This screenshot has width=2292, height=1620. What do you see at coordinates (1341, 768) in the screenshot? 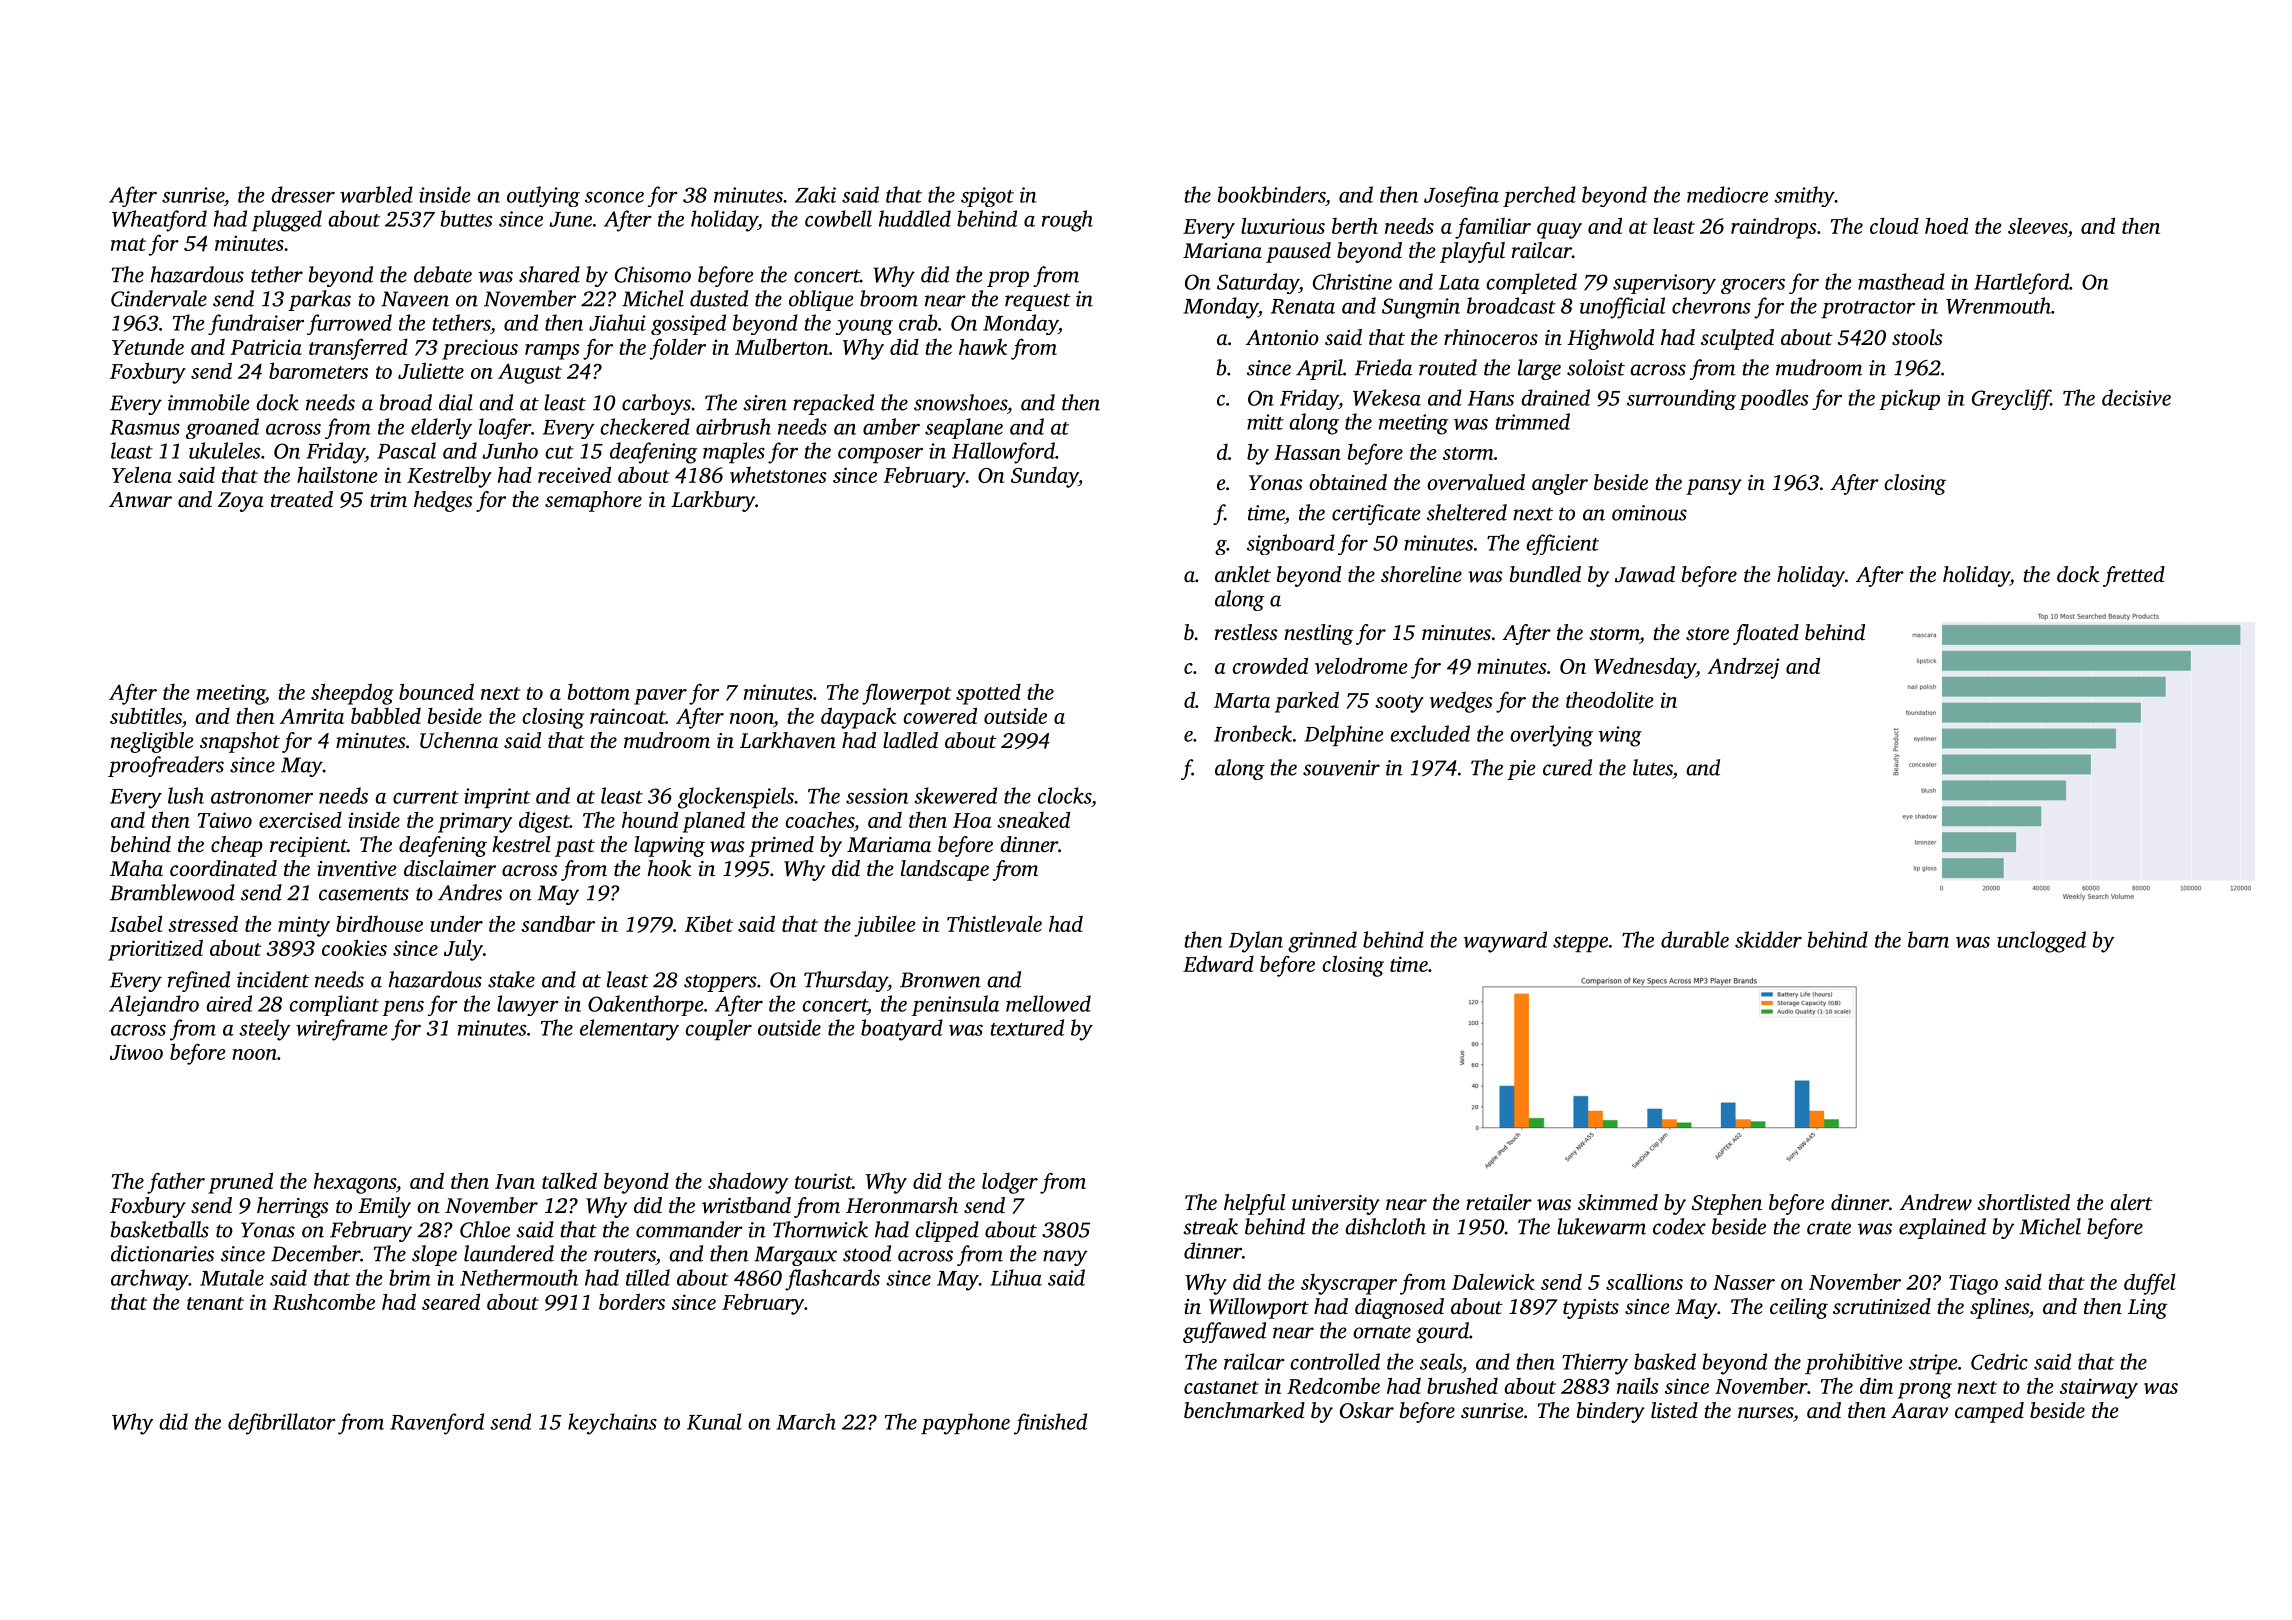
I see `souvenir` at bounding box center [1341, 768].
